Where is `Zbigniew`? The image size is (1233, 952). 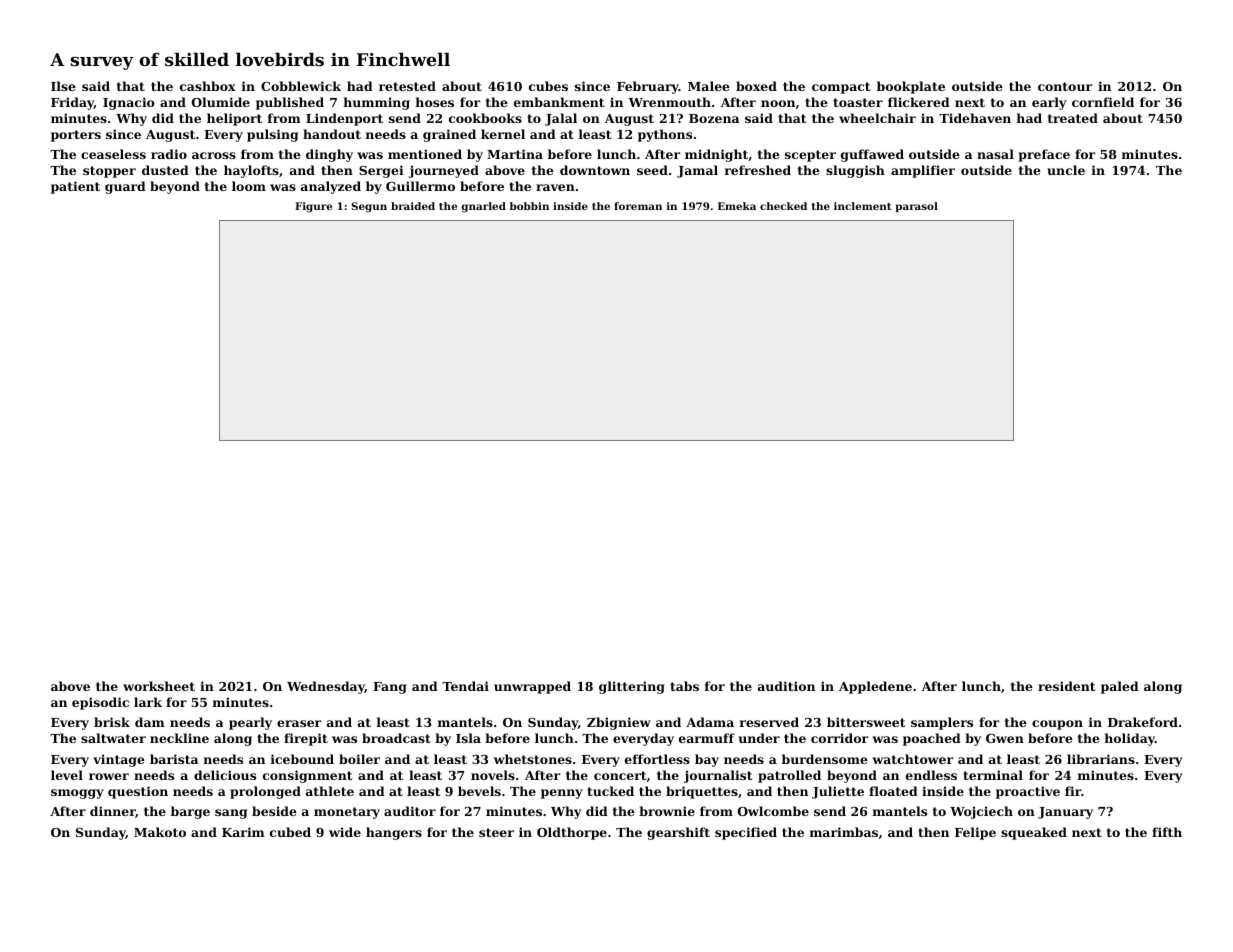
Zbigniew is located at coordinates (619, 723).
